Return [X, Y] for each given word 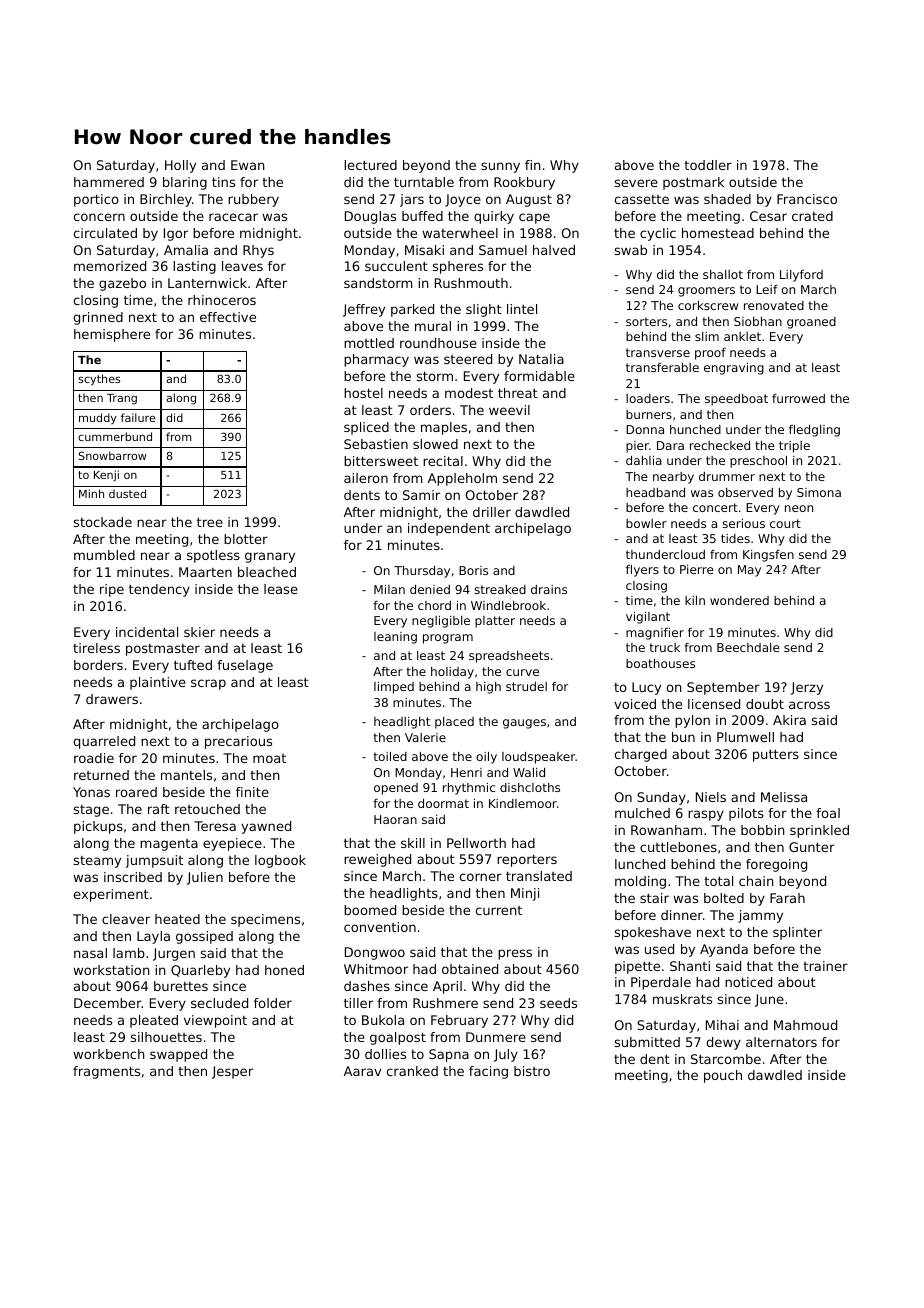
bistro [532, 1071]
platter [495, 622]
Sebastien [376, 444]
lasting [194, 267]
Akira [789, 720]
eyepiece [232, 844]
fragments [106, 1072]
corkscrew [708, 305]
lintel [522, 309]
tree [210, 522]
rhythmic [469, 789]
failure [138, 417]
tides [735, 538]
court [785, 523]
